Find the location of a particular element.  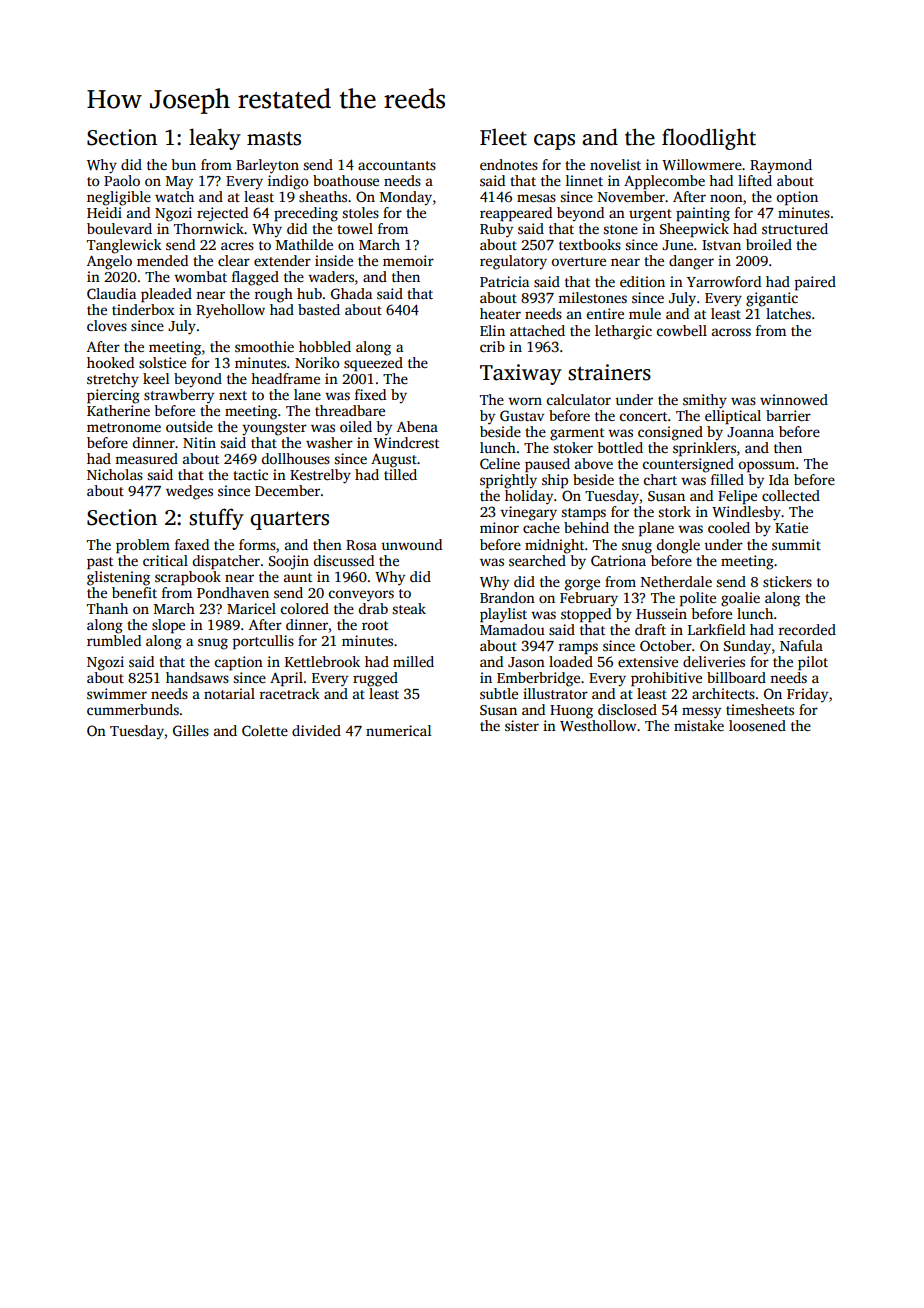

numerical is located at coordinates (398, 730).
